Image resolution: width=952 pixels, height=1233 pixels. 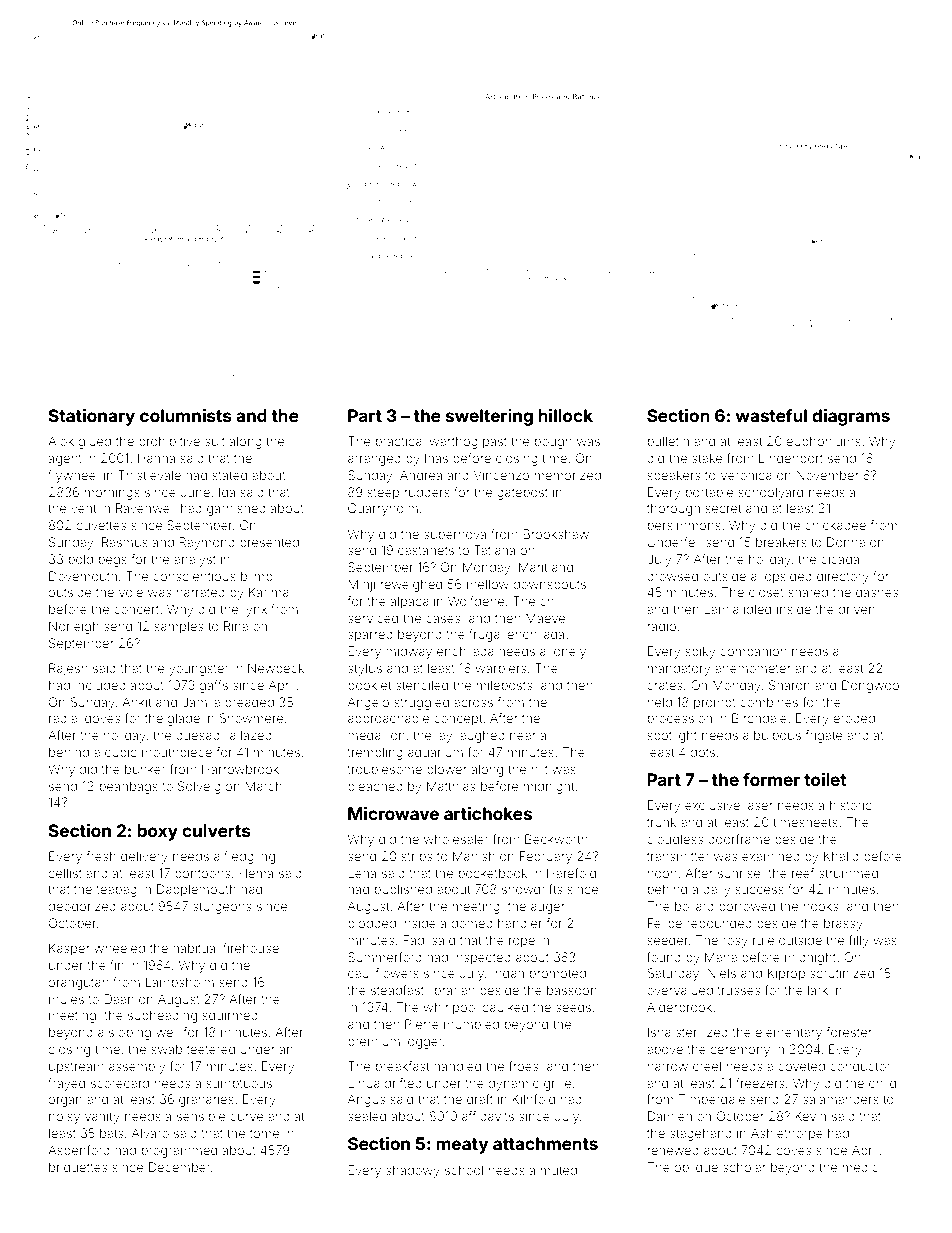 What do you see at coordinates (206, 1100) in the document?
I see `granaries` at bounding box center [206, 1100].
